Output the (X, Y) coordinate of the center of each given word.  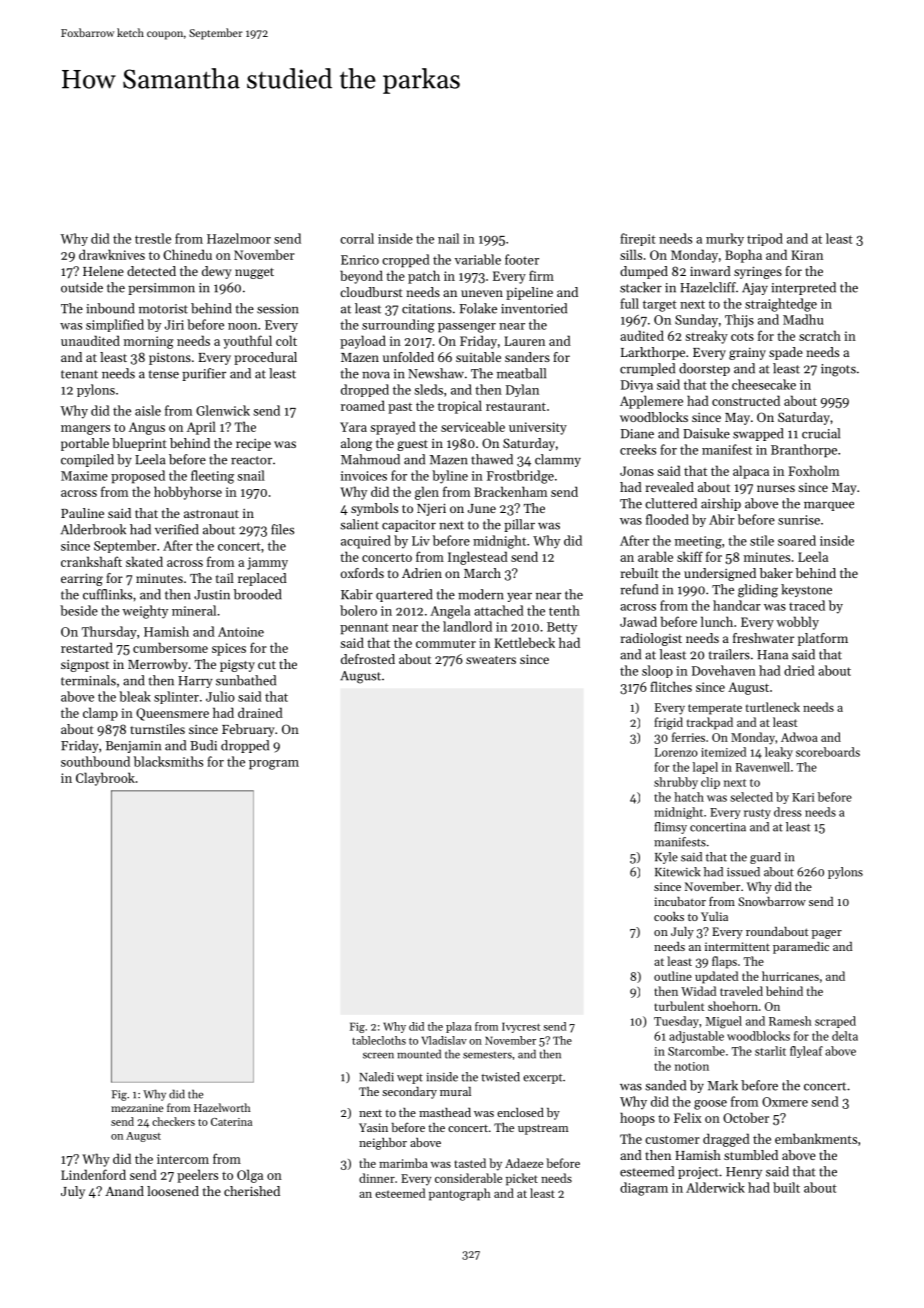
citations (427, 309)
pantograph (460, 1194)
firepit (638, 239)
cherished (252, 1191)
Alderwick (715, 1187)
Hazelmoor (239, 238)
